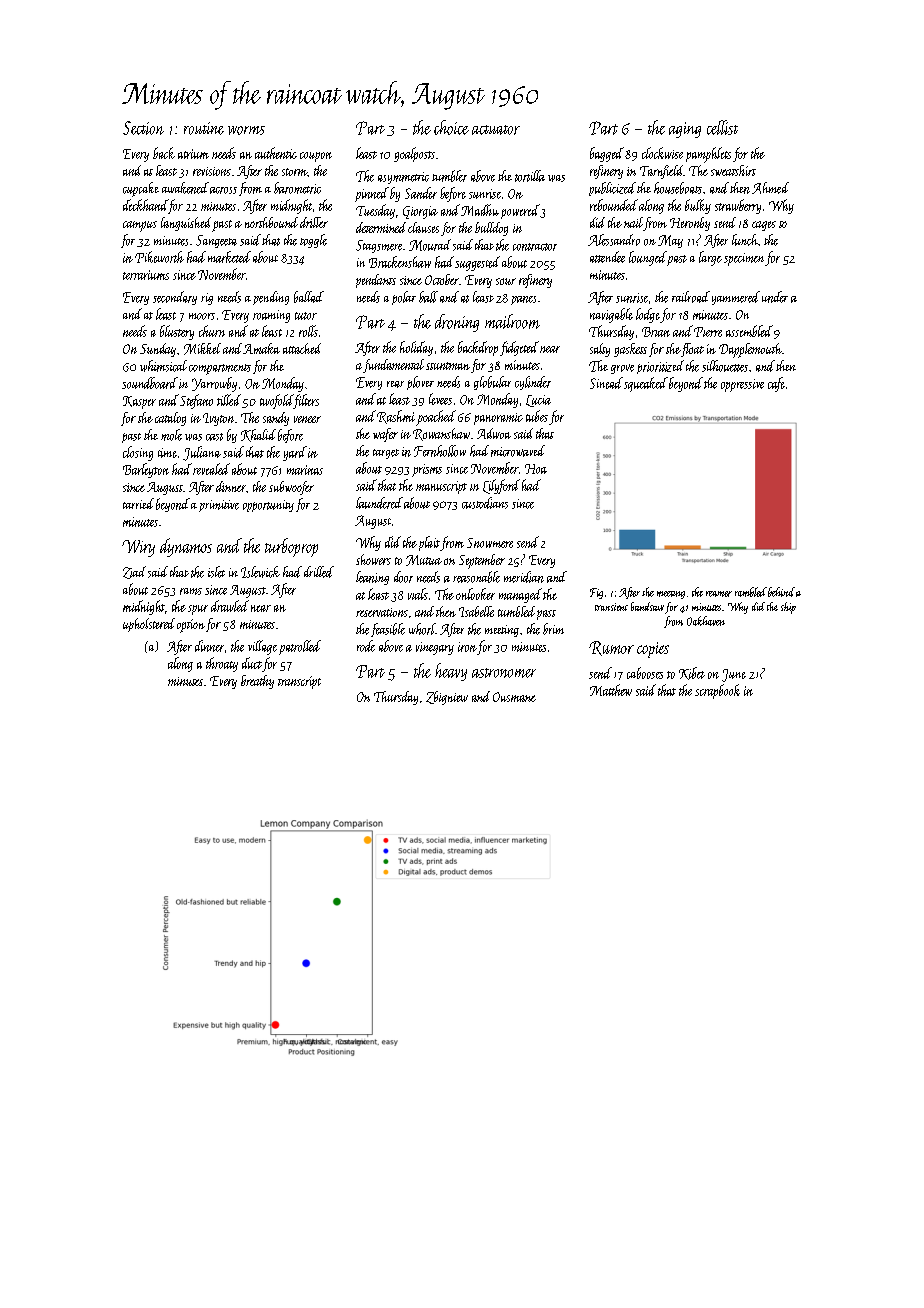  What do you see at coordinates (138, 453) in the screenshot?
I see `closing` at bounding box center [138, 453].
